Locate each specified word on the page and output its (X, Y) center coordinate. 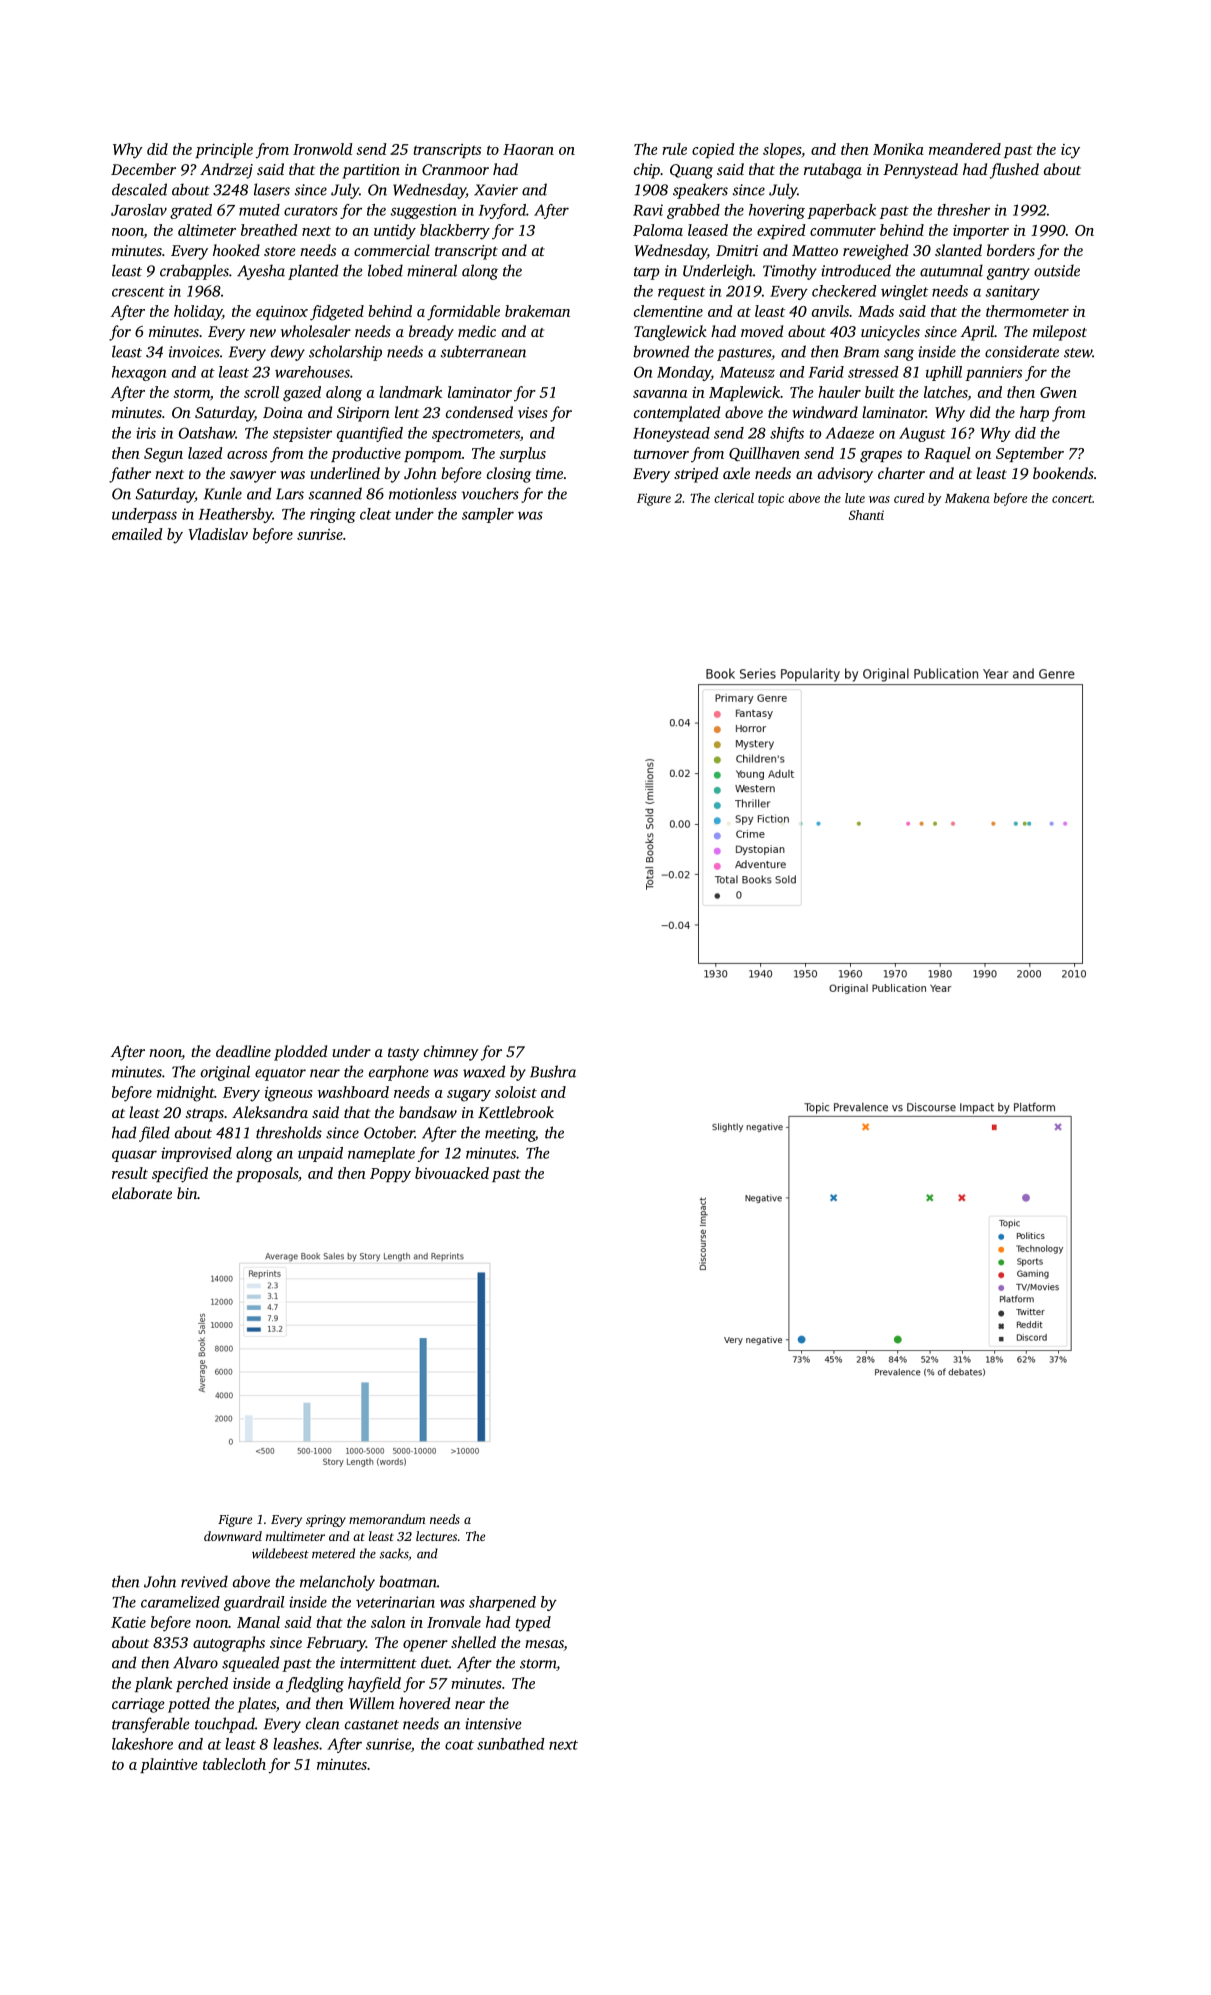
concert (1072, 499)
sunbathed (511, 1744)
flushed (1014, 171)
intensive (493, 1724)
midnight (185, 1094)
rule (674, 149)
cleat (375, 514)
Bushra (553, 1071)
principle (224, 150)
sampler (488, 515)
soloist (516, 1092)
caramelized (180, 1602)
